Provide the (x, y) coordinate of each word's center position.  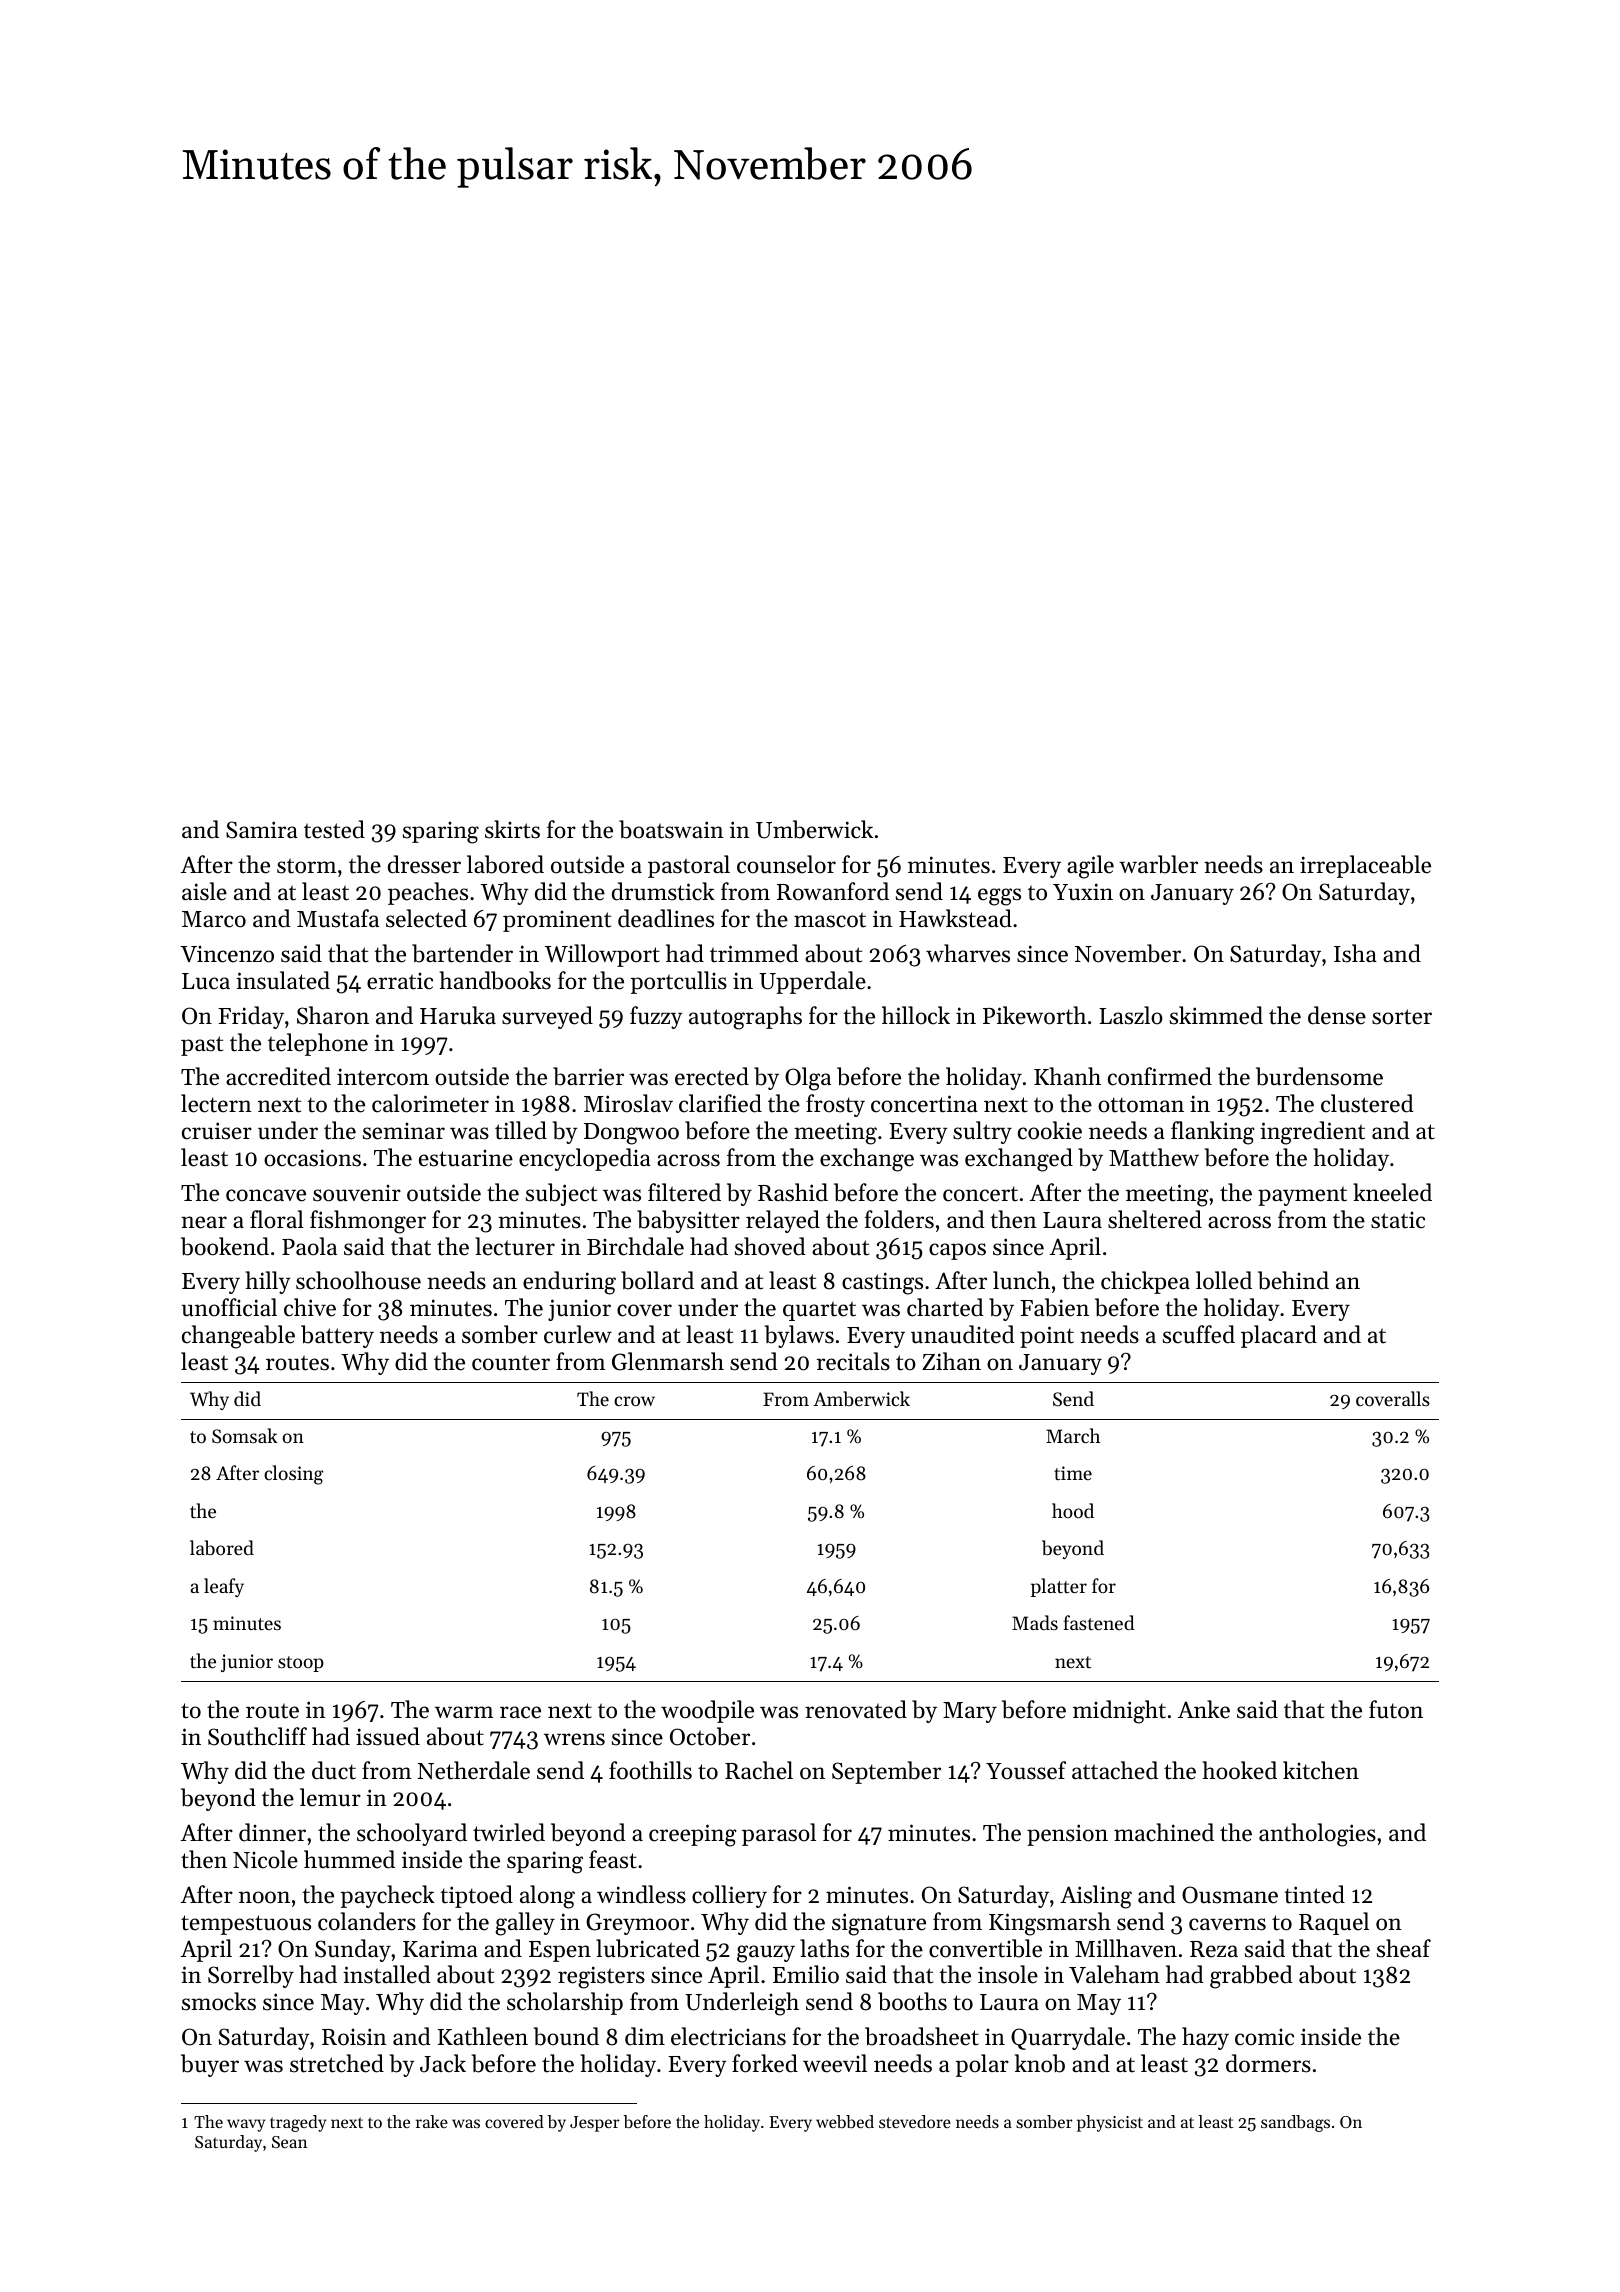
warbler (1158, 864)
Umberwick (814, 829)
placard (1279, 1336)
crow (634, 1401)
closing (294, 1475)
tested (334, 829)
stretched (337, 2063)
